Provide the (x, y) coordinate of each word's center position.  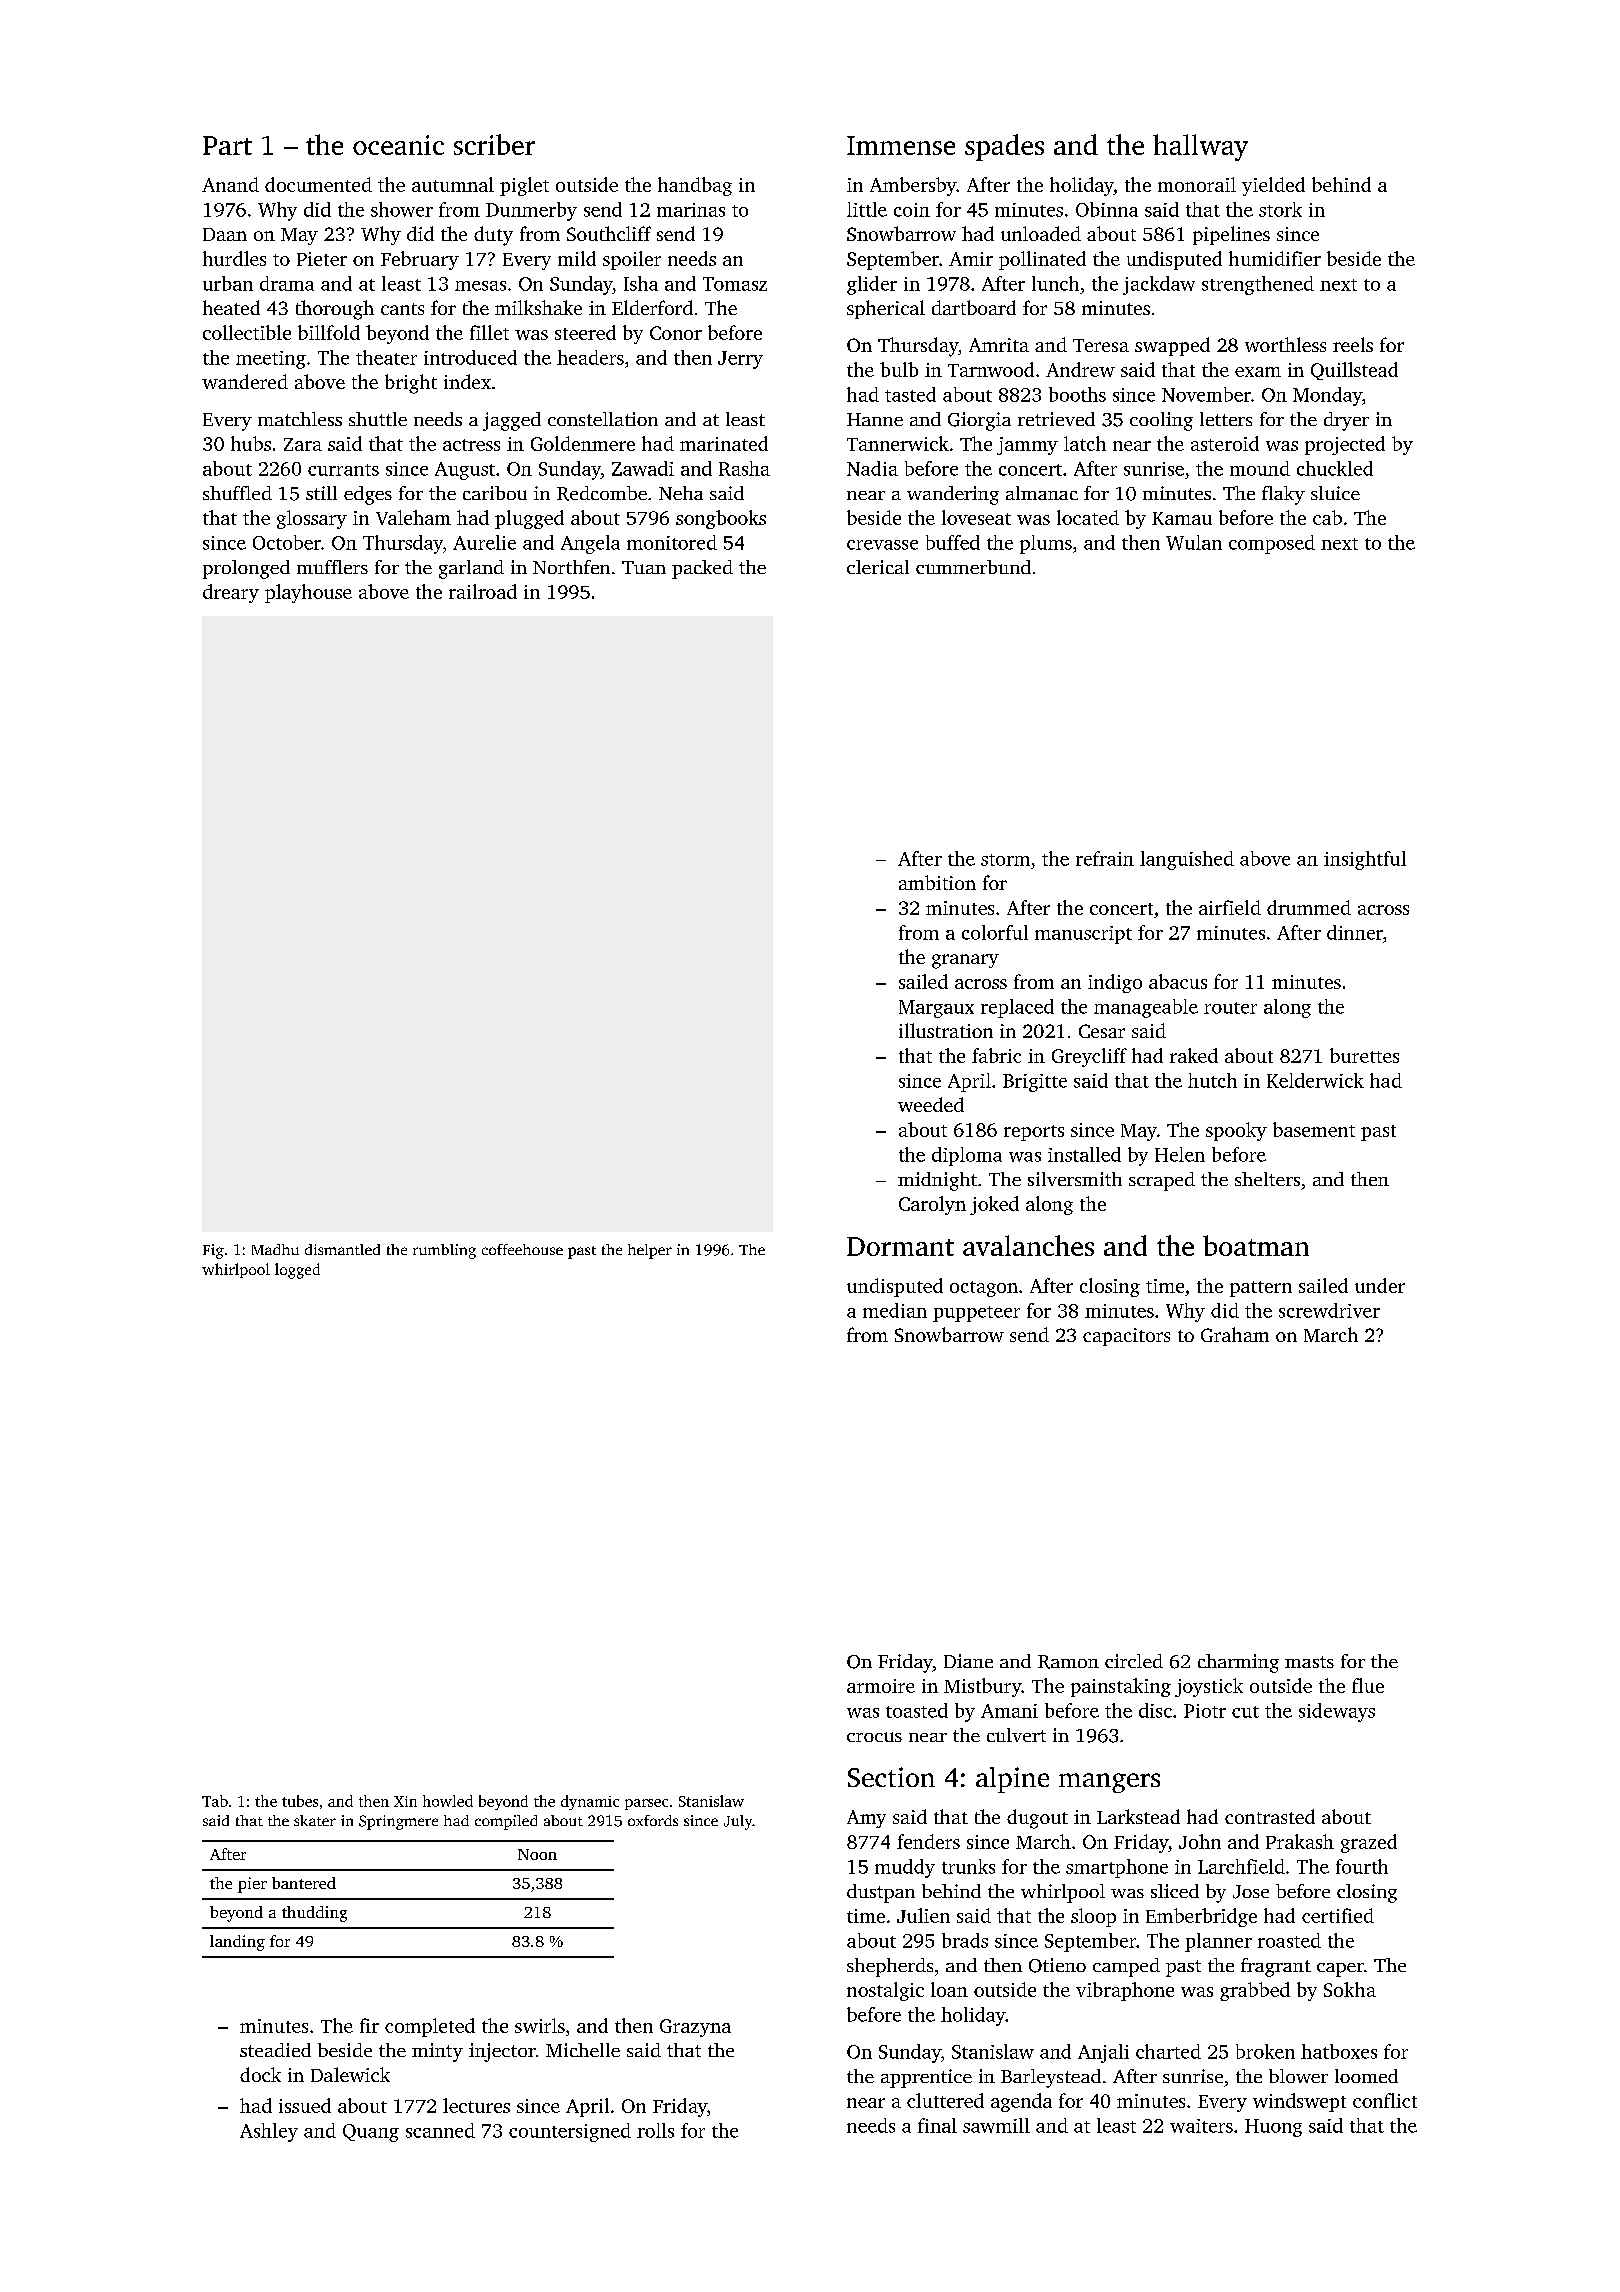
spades (1004, 147)
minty (437, 2052)
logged (297, 1271)
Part (227, 145)
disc (1155, 1710)
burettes (1364, 1055)
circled (1134, 1661)
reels (1353, 344)
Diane (968, 1661)
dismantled (342, 1249)
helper (650, 1251)
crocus (874, 1737)
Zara (303, 444)
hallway (1200, 147)
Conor (676, 333)
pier (252, 1885)
